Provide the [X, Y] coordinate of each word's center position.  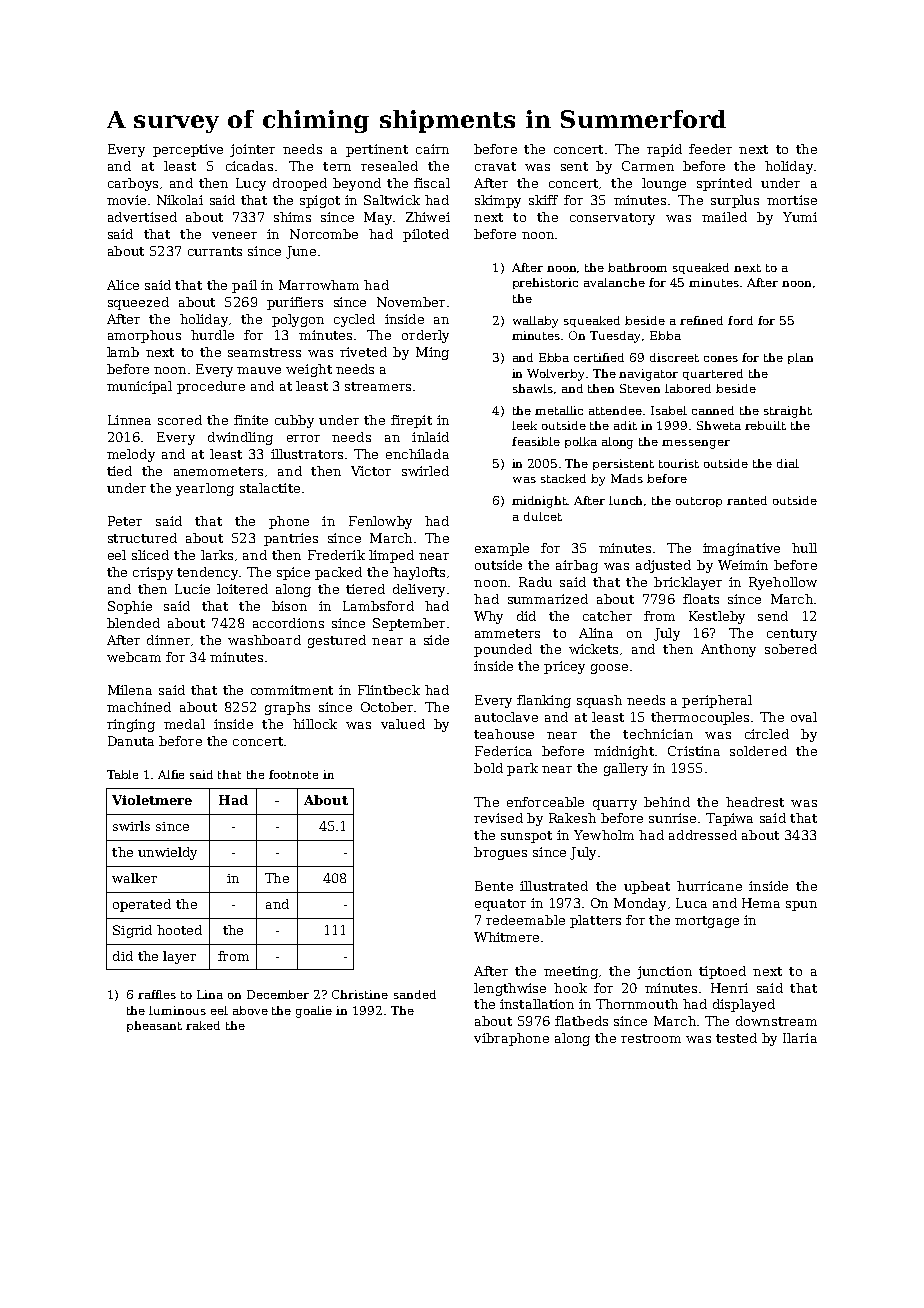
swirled [425, 471]
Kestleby [717, 617]
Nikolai [180, 200]
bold [488, 768]
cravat [495, 166]
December [278, 994]
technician [658, 734]
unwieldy [167, 853]
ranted [747, 500]
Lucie [192, 589]
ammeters [507, 633]
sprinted [724, 184]
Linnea [129, 420]
